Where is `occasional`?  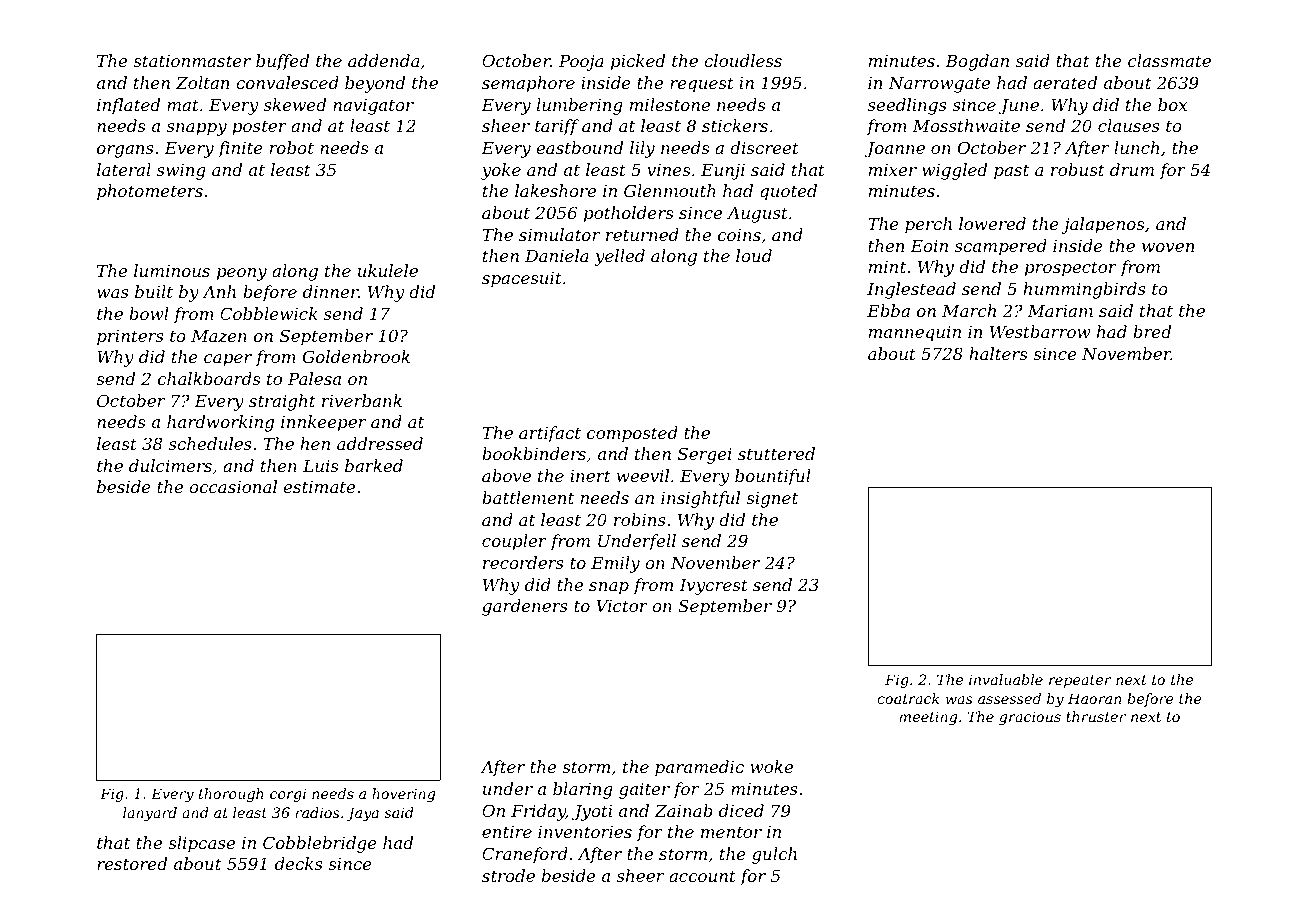
occasional is located at coordinates (233, 486).
